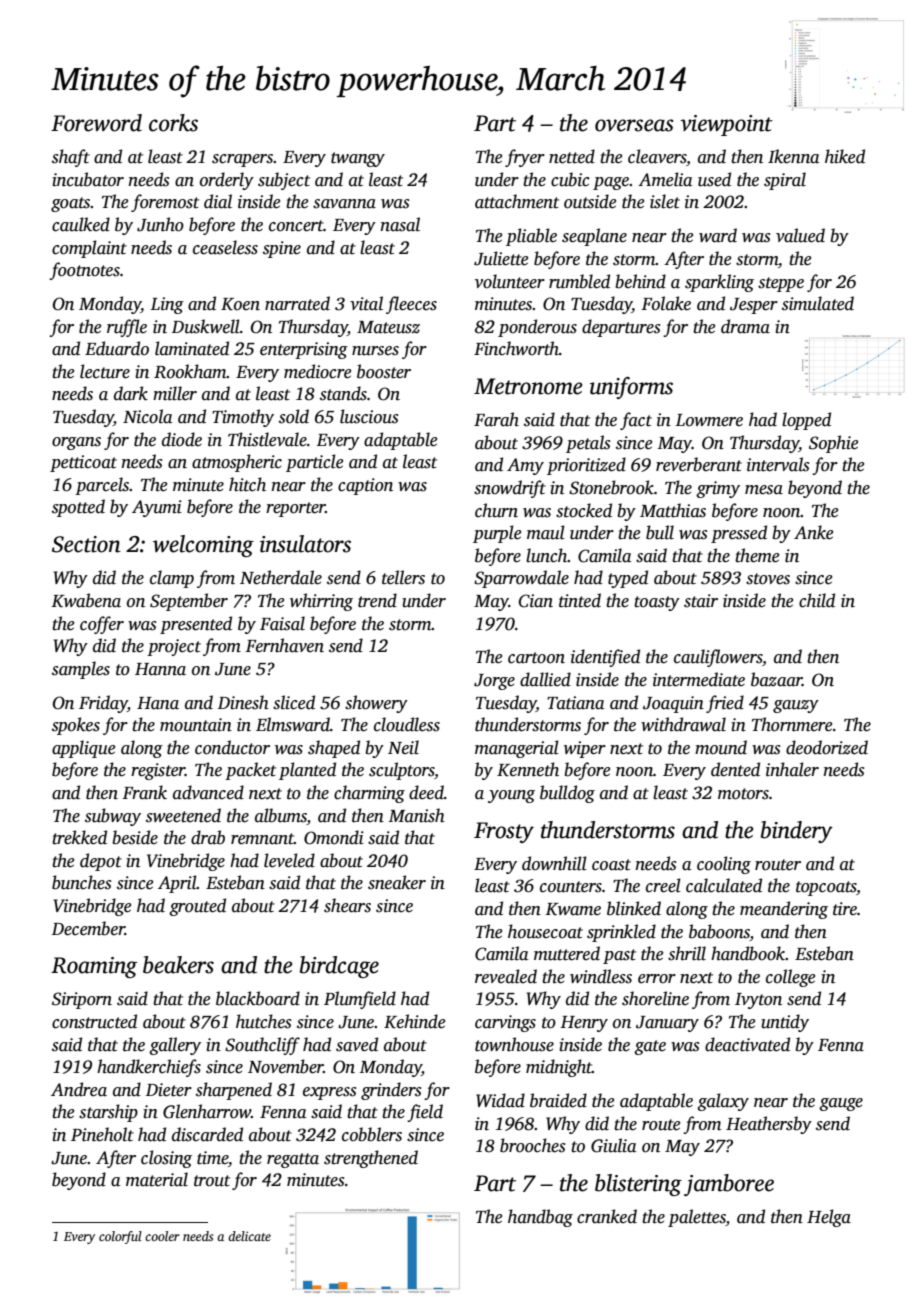  What do you see at coordinates (369, 416) in the document?
I see `luscious` at bounding box center [369, 416].
